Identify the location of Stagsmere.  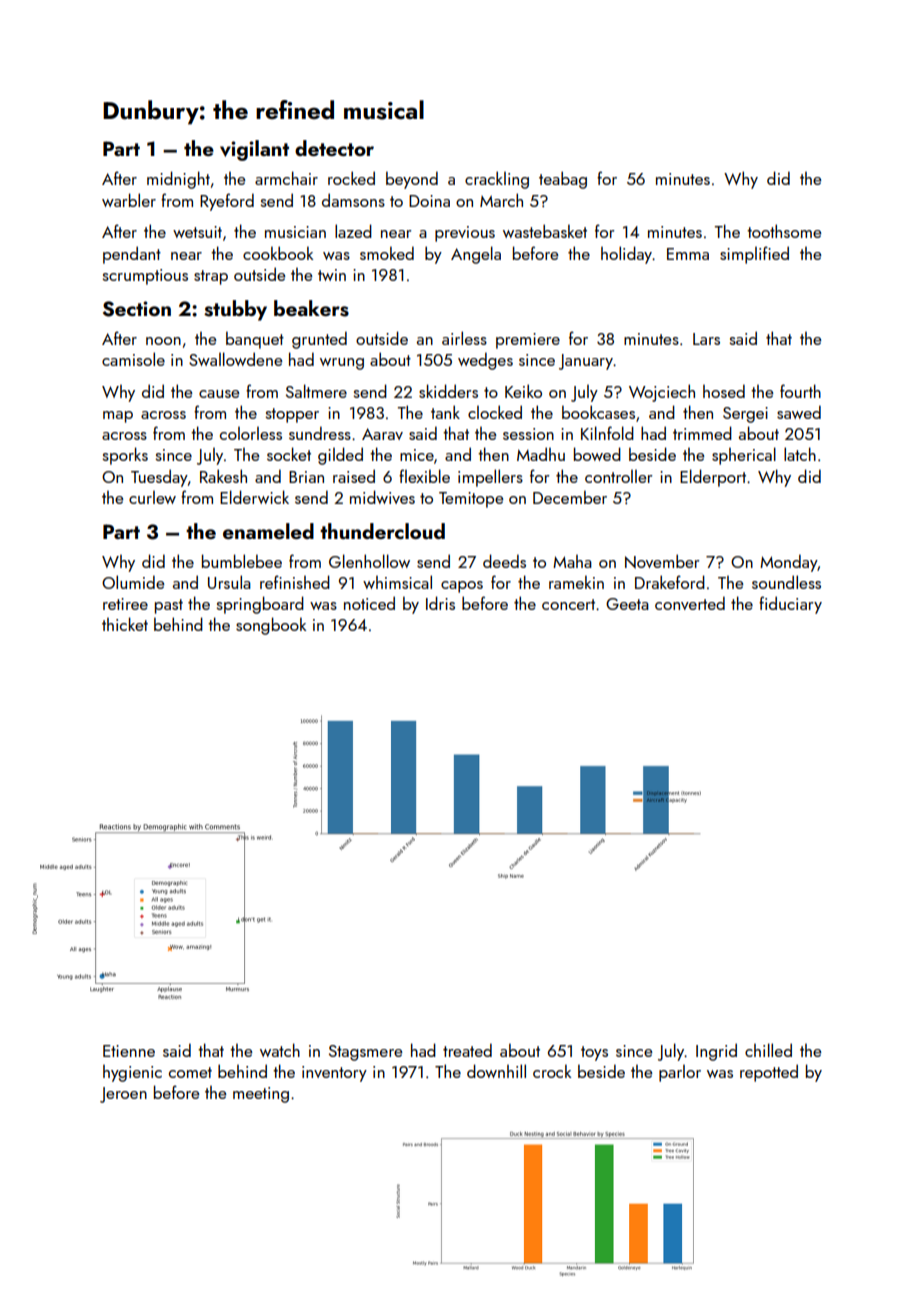
(366, 1053).
